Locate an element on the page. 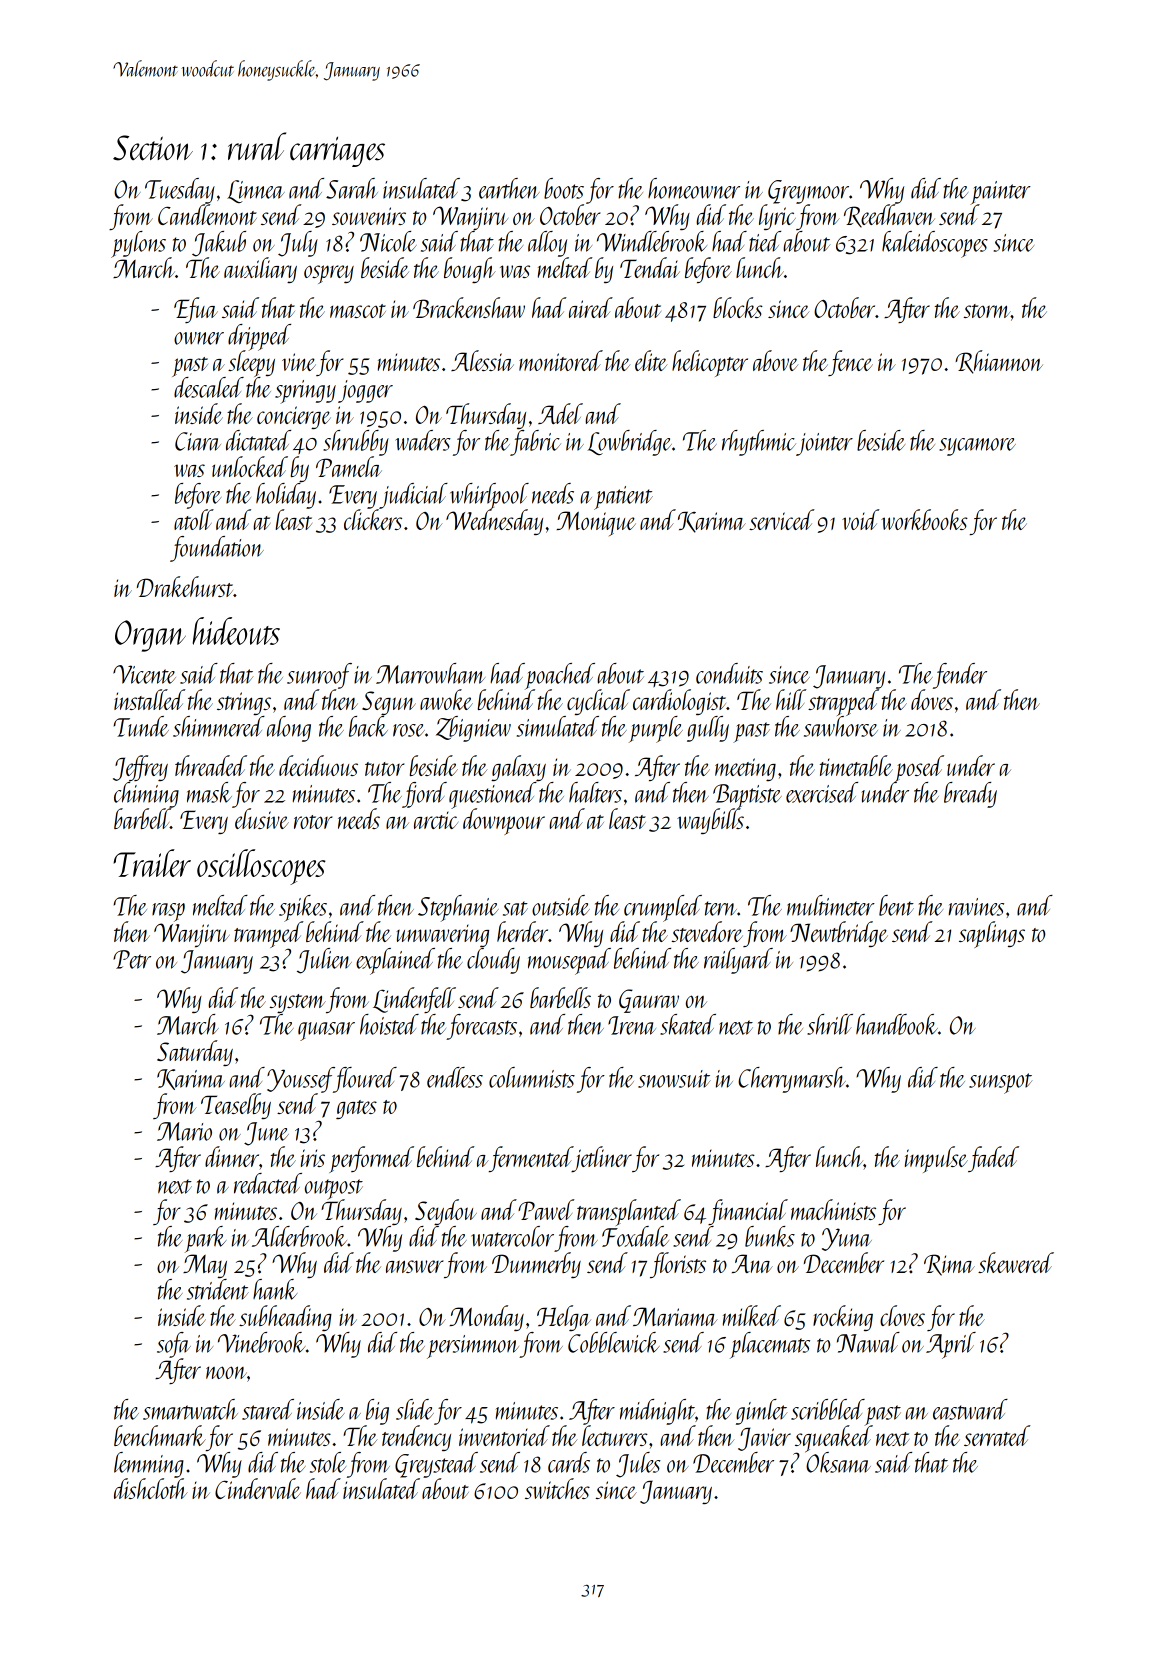  boots is located at coordinates (564, 188).
